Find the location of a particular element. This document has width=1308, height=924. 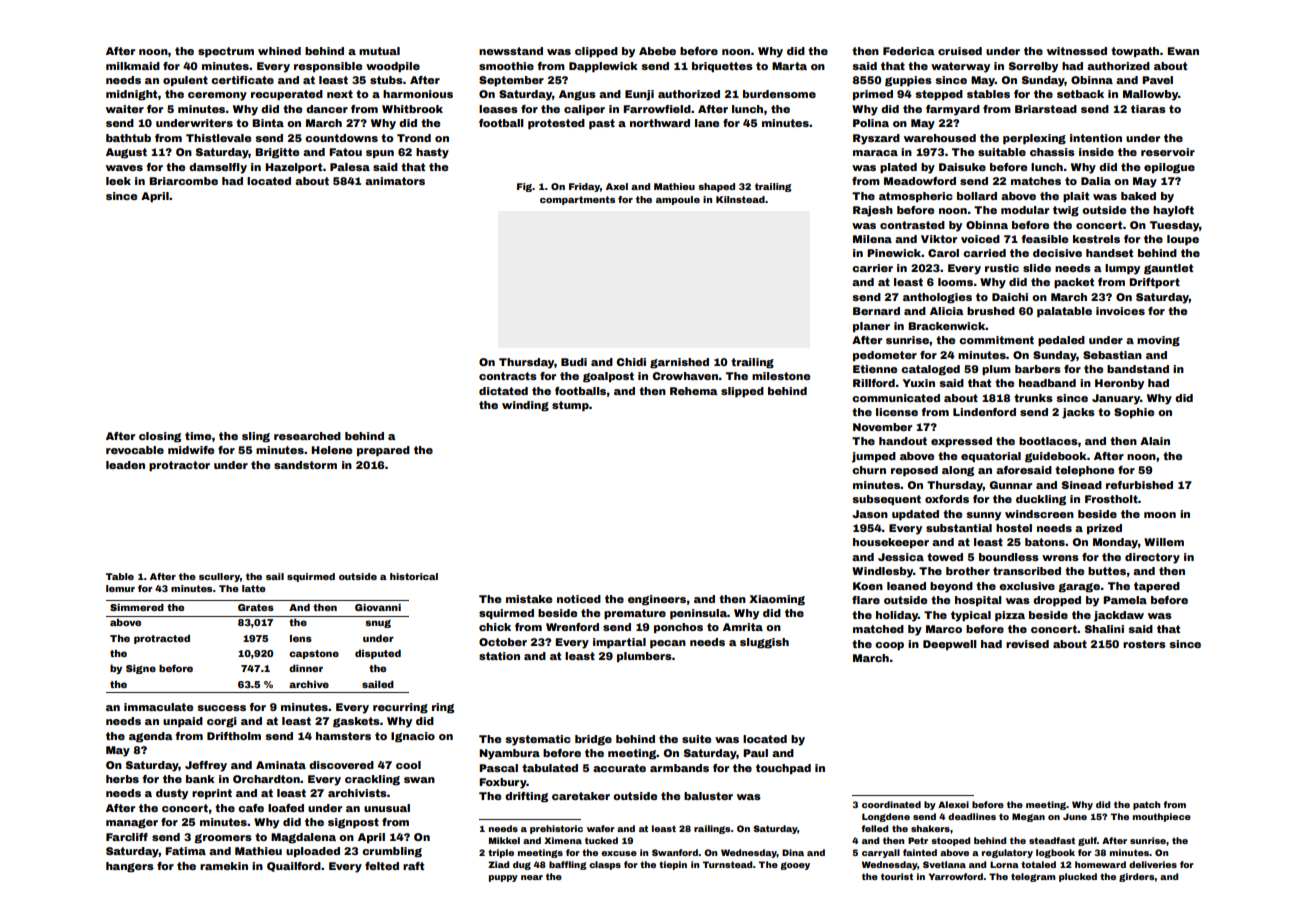

stubs is located at coordinates (386, 80).
